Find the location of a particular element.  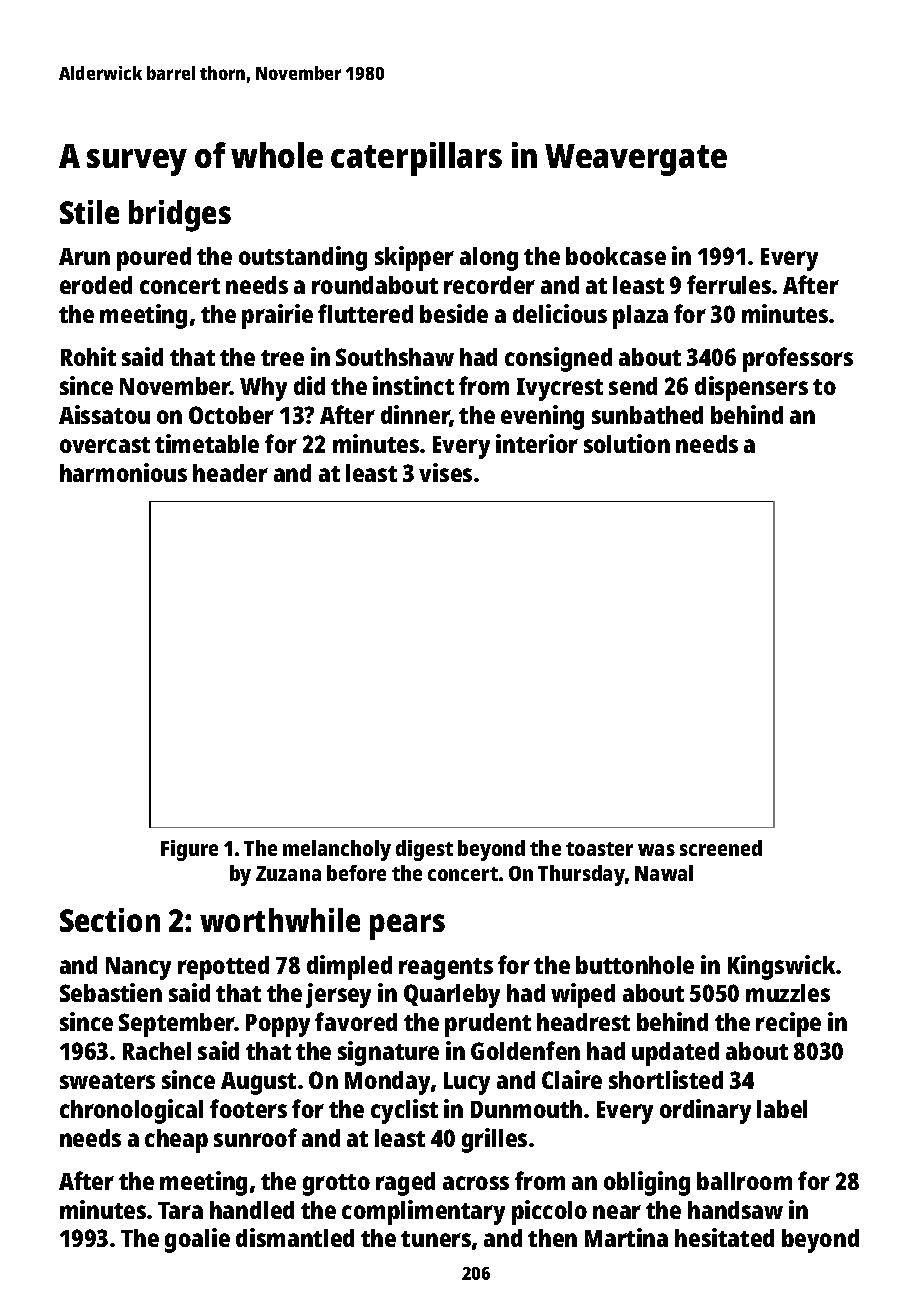

solution is located at coordinates (627, 443).
